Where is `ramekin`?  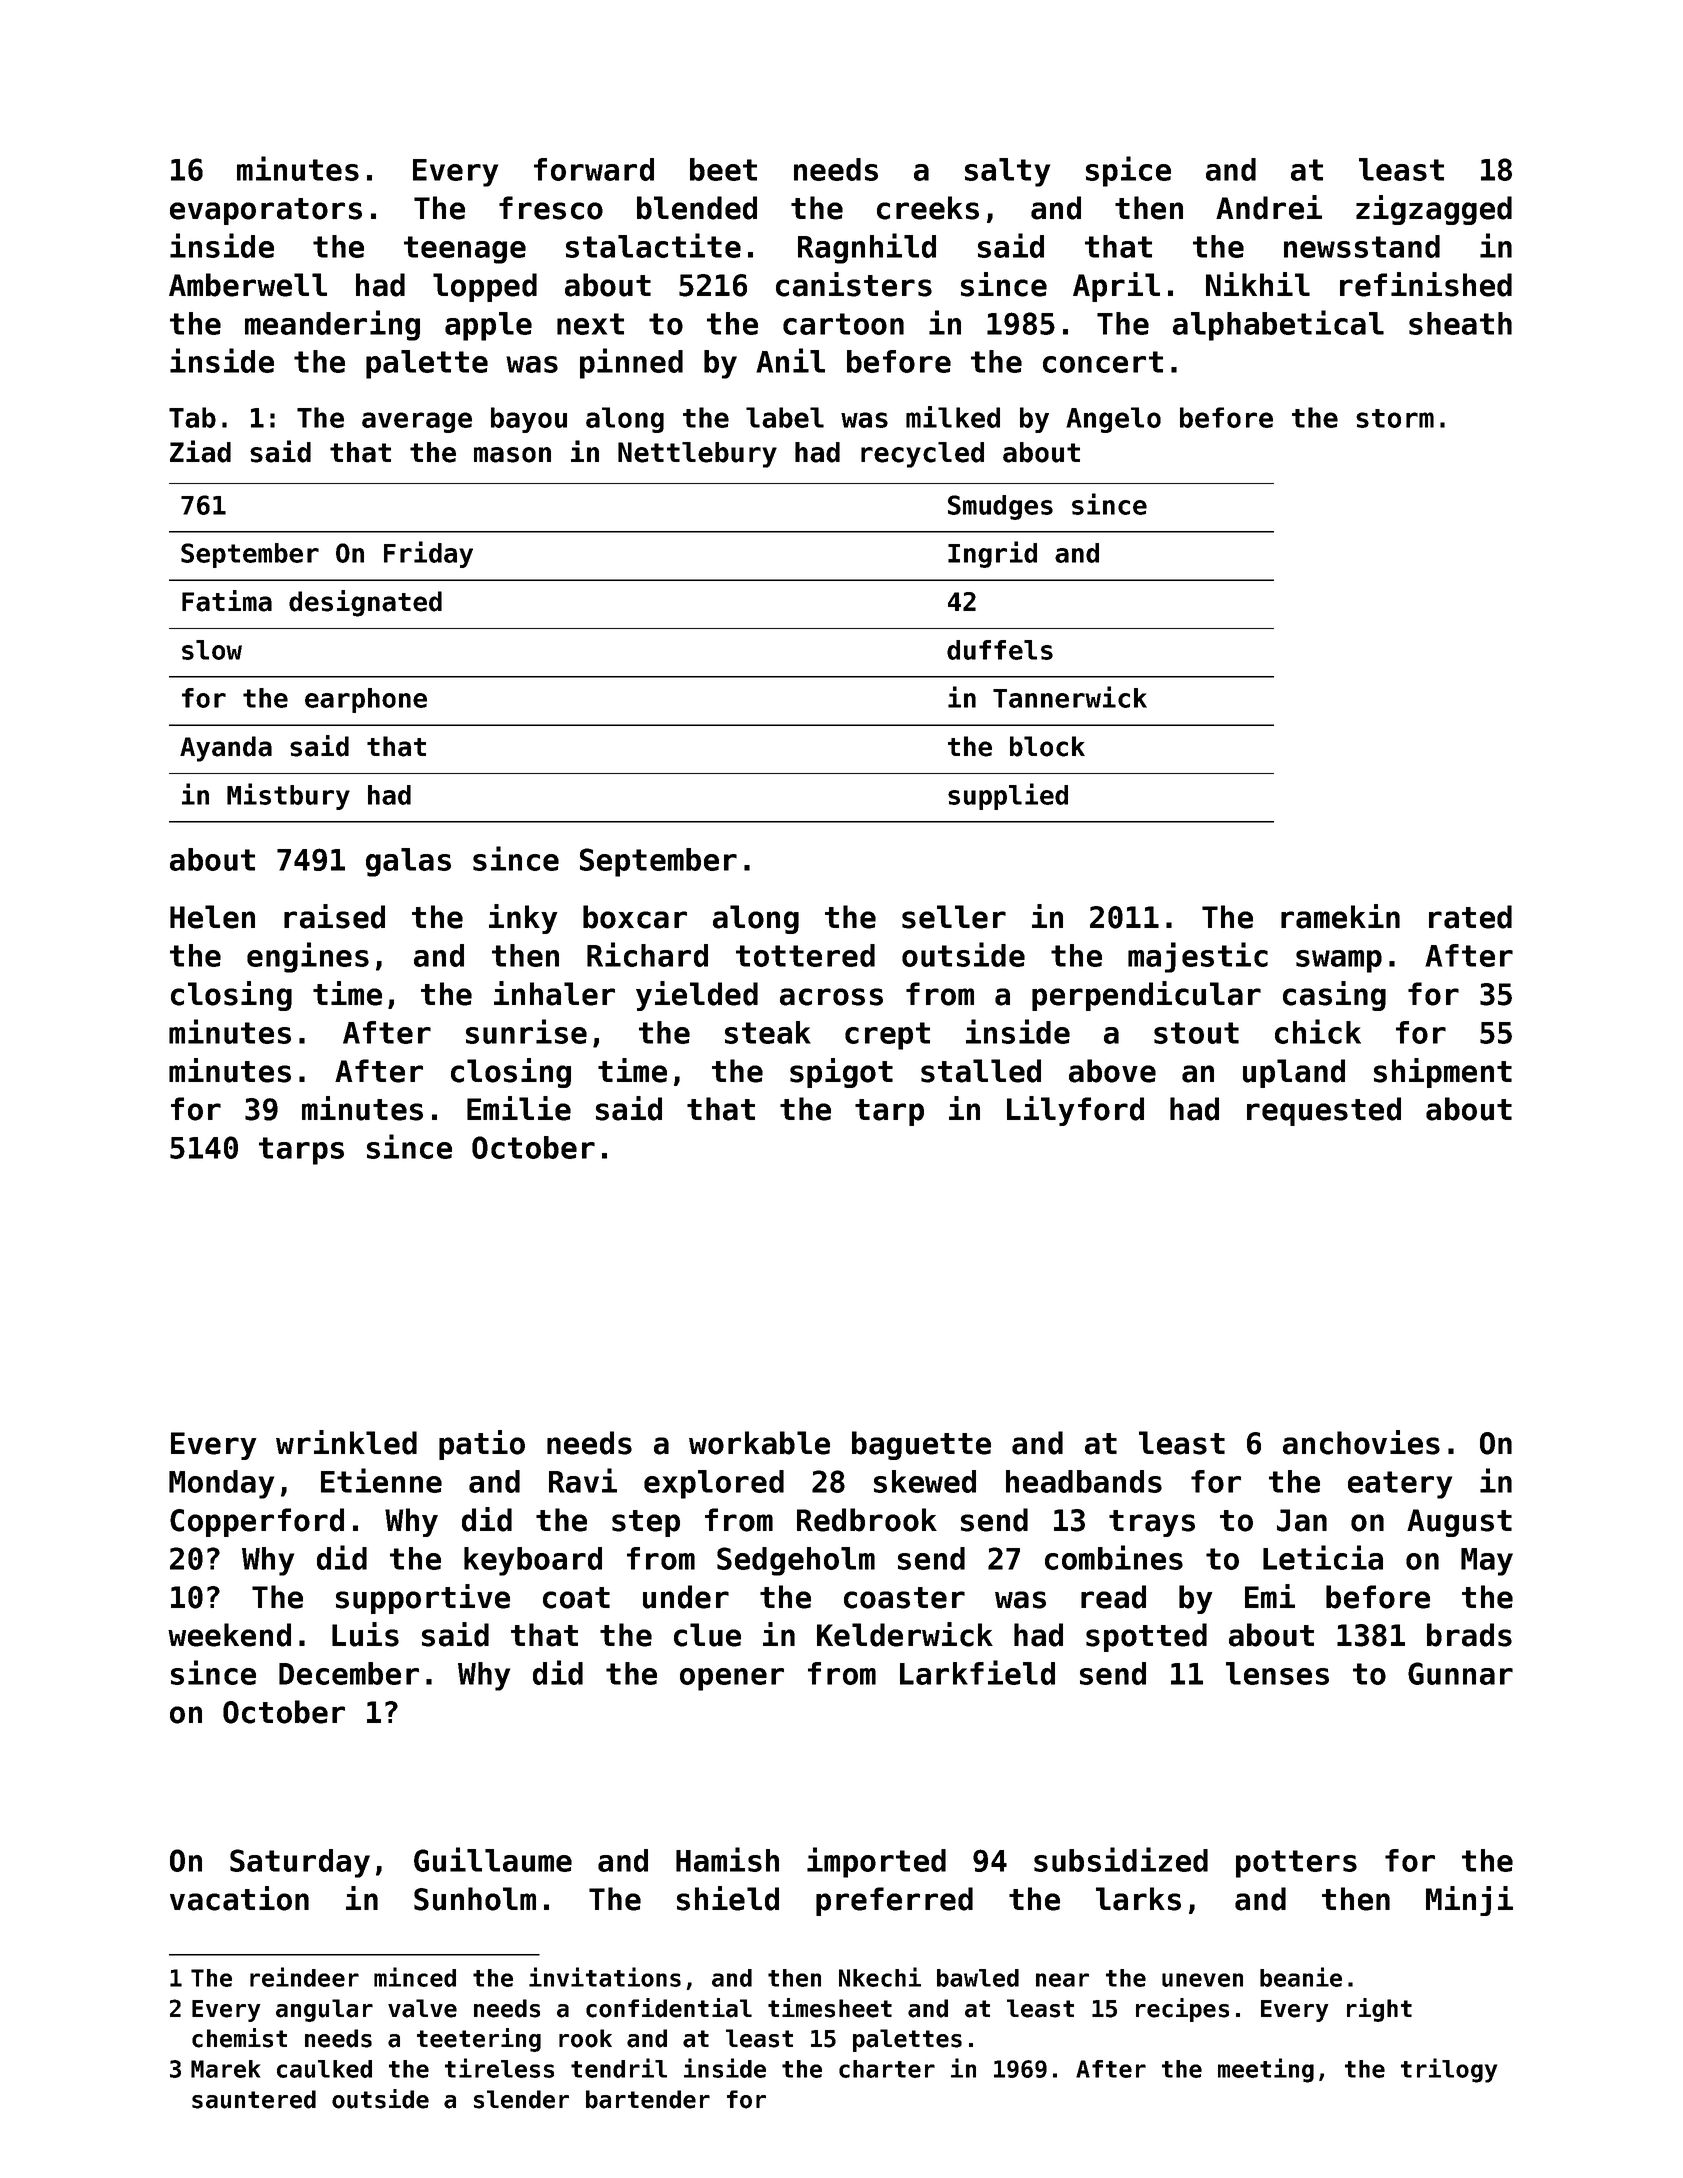 ramekin is located at coordinates (1340, 916).
